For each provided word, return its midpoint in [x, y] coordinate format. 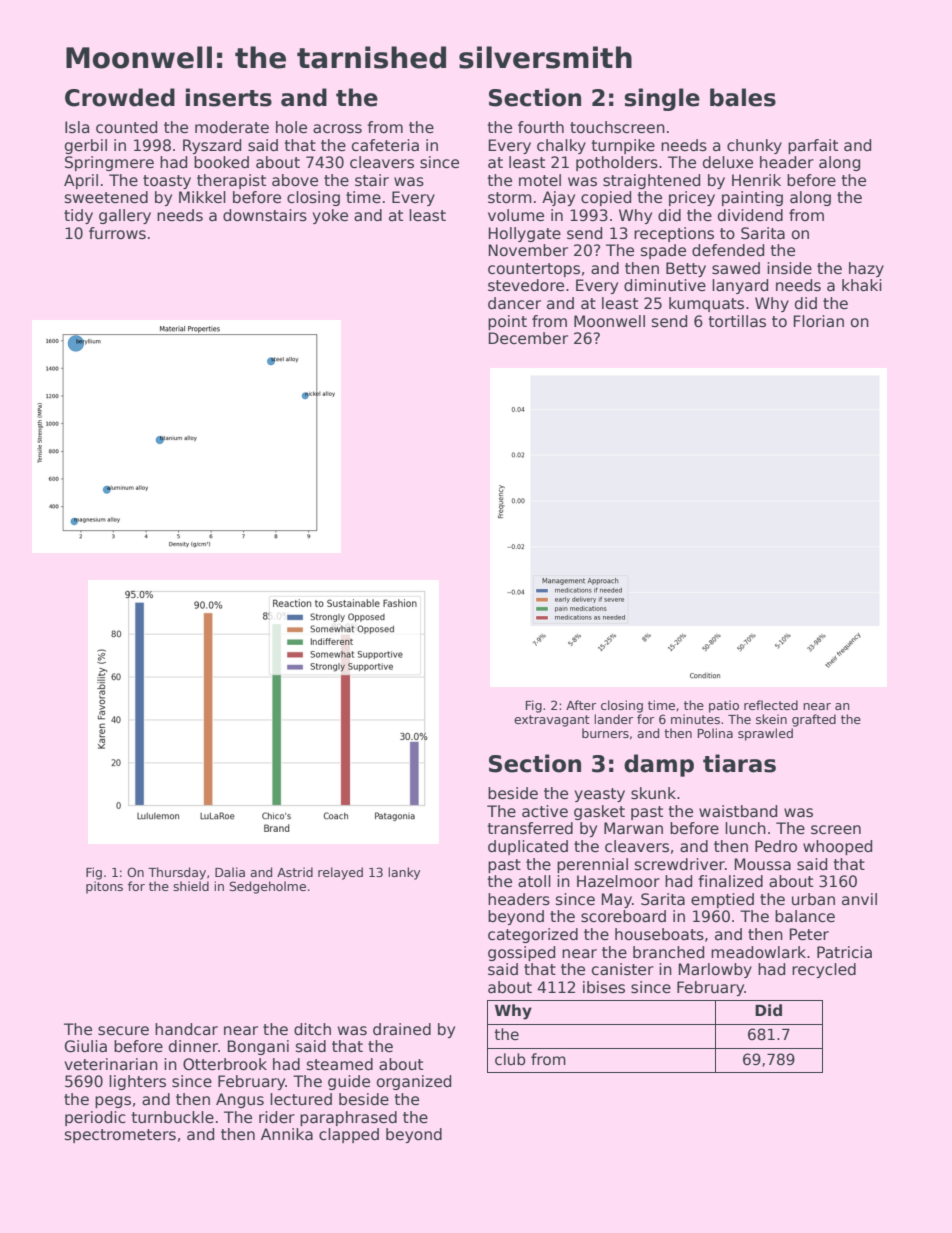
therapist [231, 181]
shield [191, 886]
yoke [330, 216]
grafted [814, 720]
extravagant [552, 721]
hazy [866, 269]
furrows [117, 233]
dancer [514, 303]
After [581, 705]
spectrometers [120, 1136]
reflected [771, 705]
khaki [862, 285]
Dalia [230, 872]
